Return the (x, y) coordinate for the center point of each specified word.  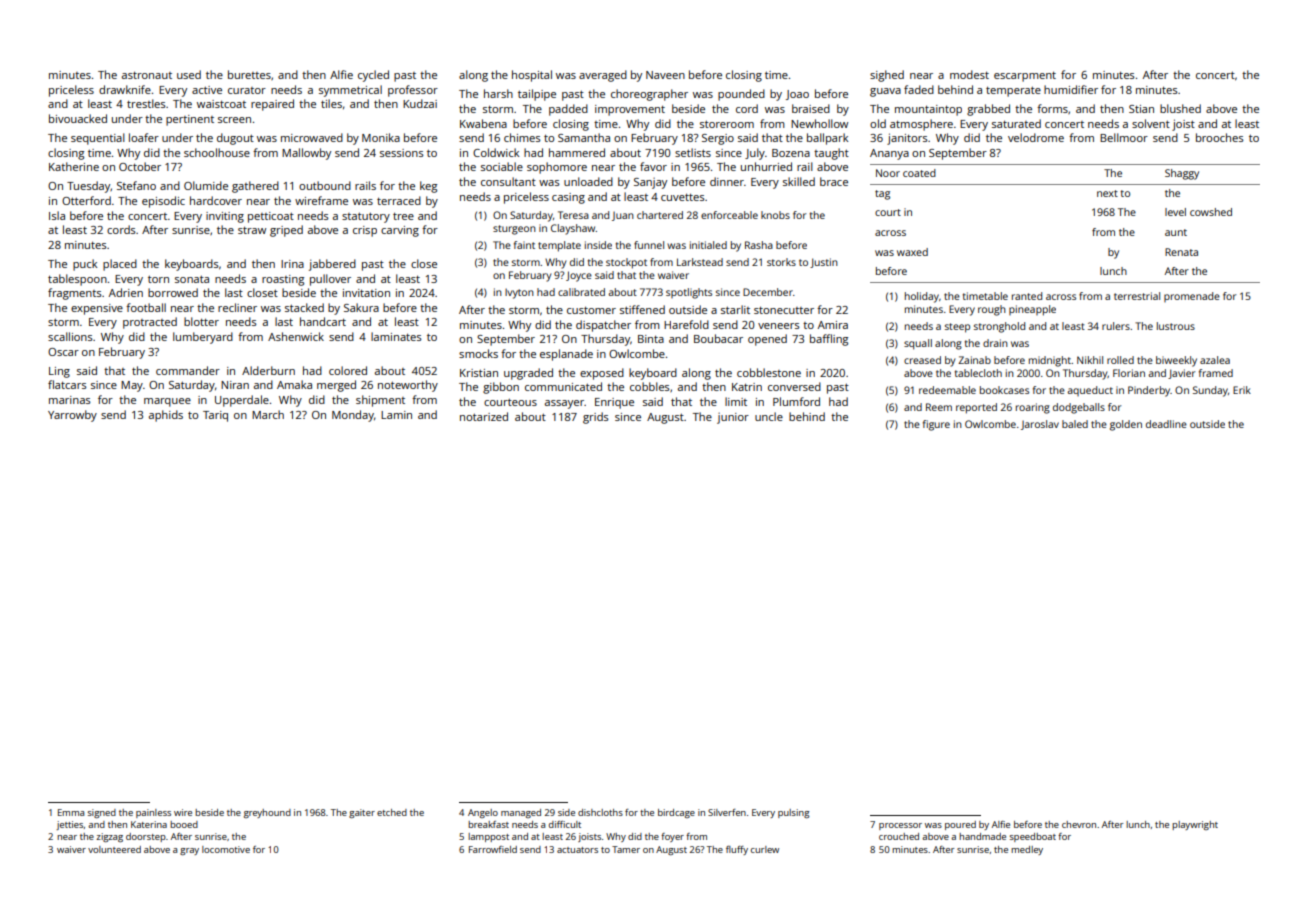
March (268, 414)
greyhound (267, 813)
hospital (532, 76)
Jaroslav (1040, 425)
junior (733, 418)
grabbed (988, 110)
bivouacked (78, 118)
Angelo (483, 813)
